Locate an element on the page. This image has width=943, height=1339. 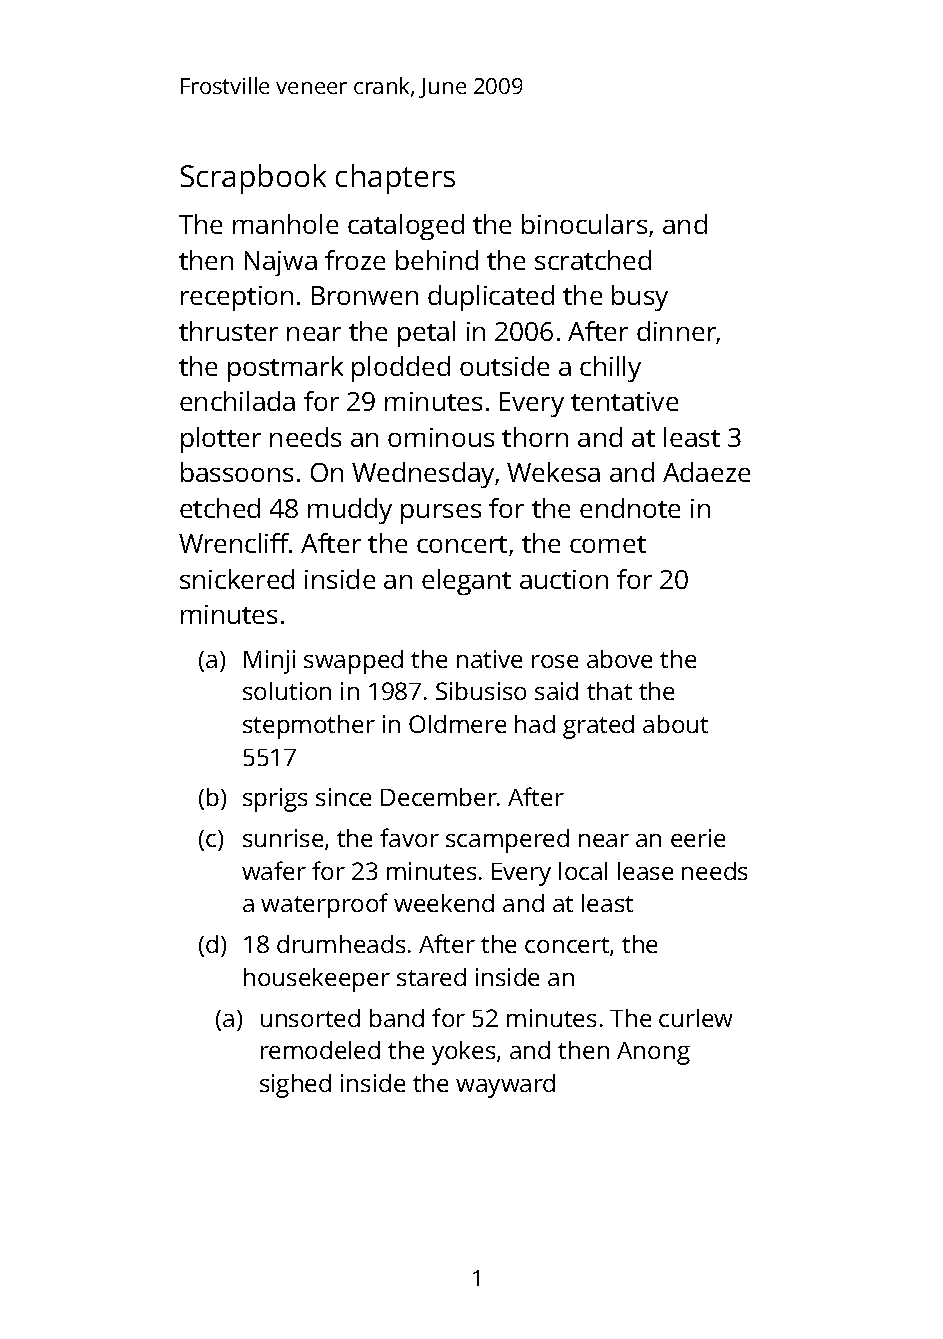
elegant is located at coordinates (466, 582).
